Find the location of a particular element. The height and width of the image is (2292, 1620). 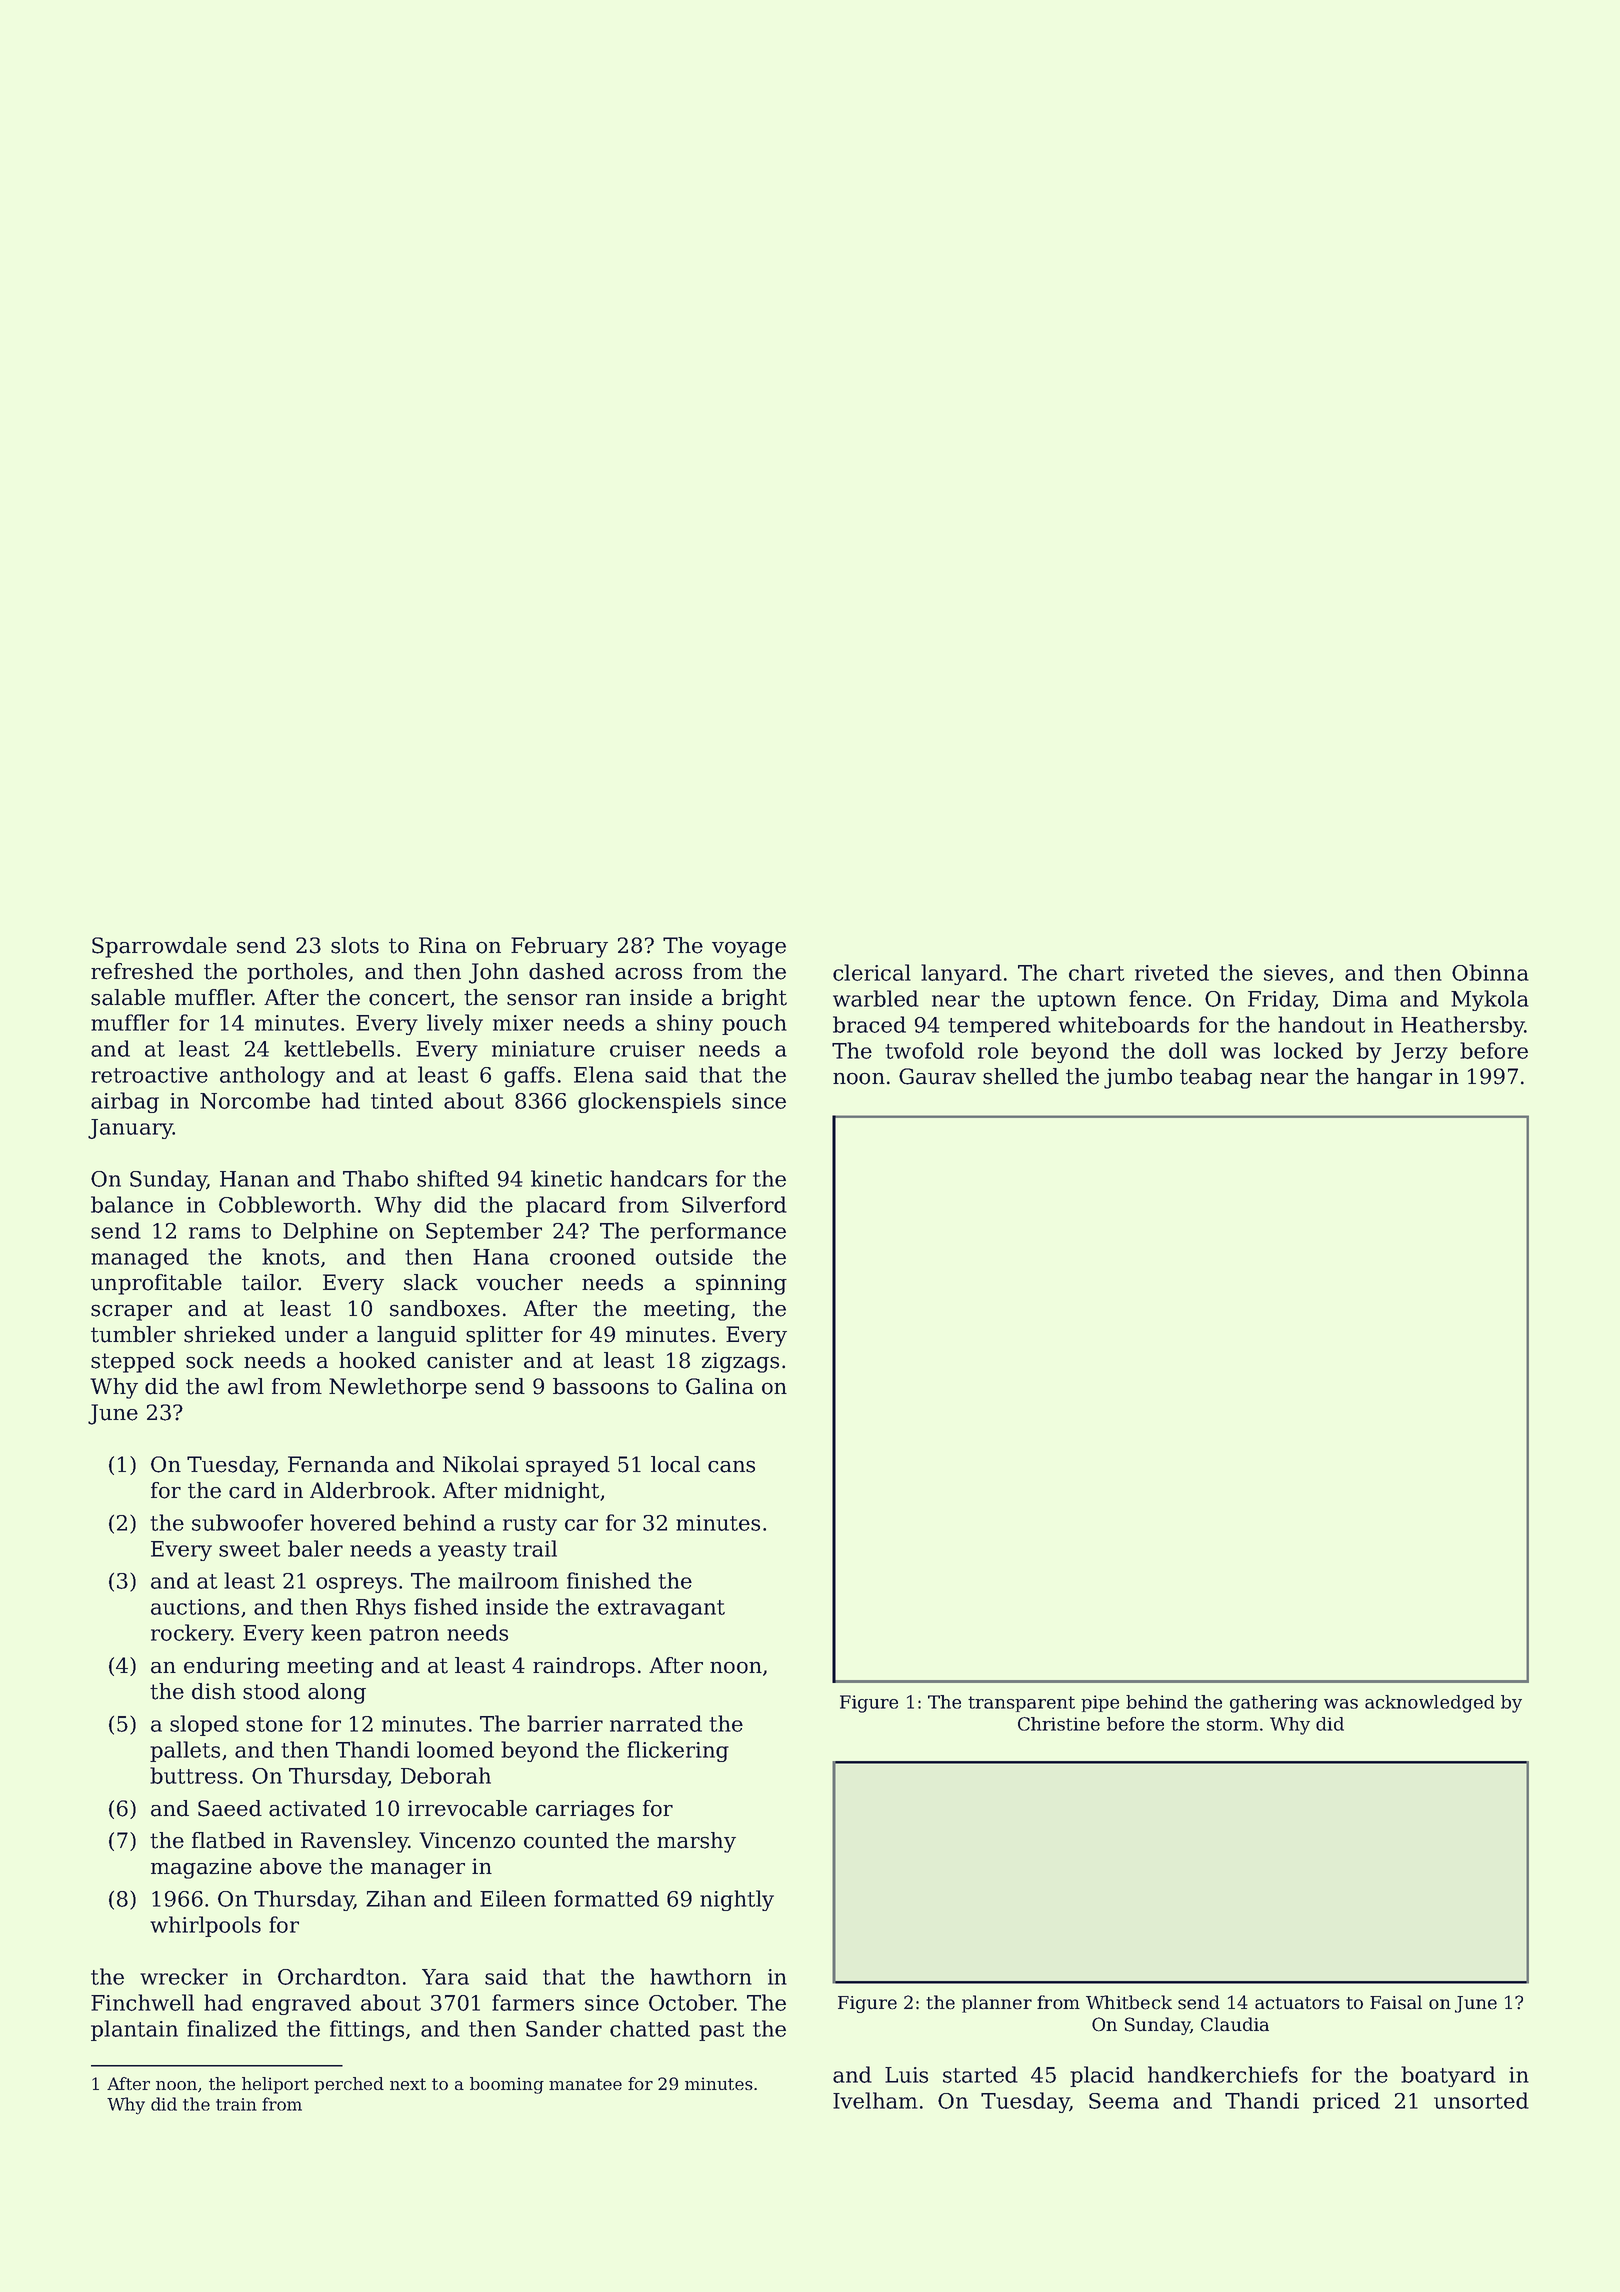

narrated is located at coordinates (656, 1723).
